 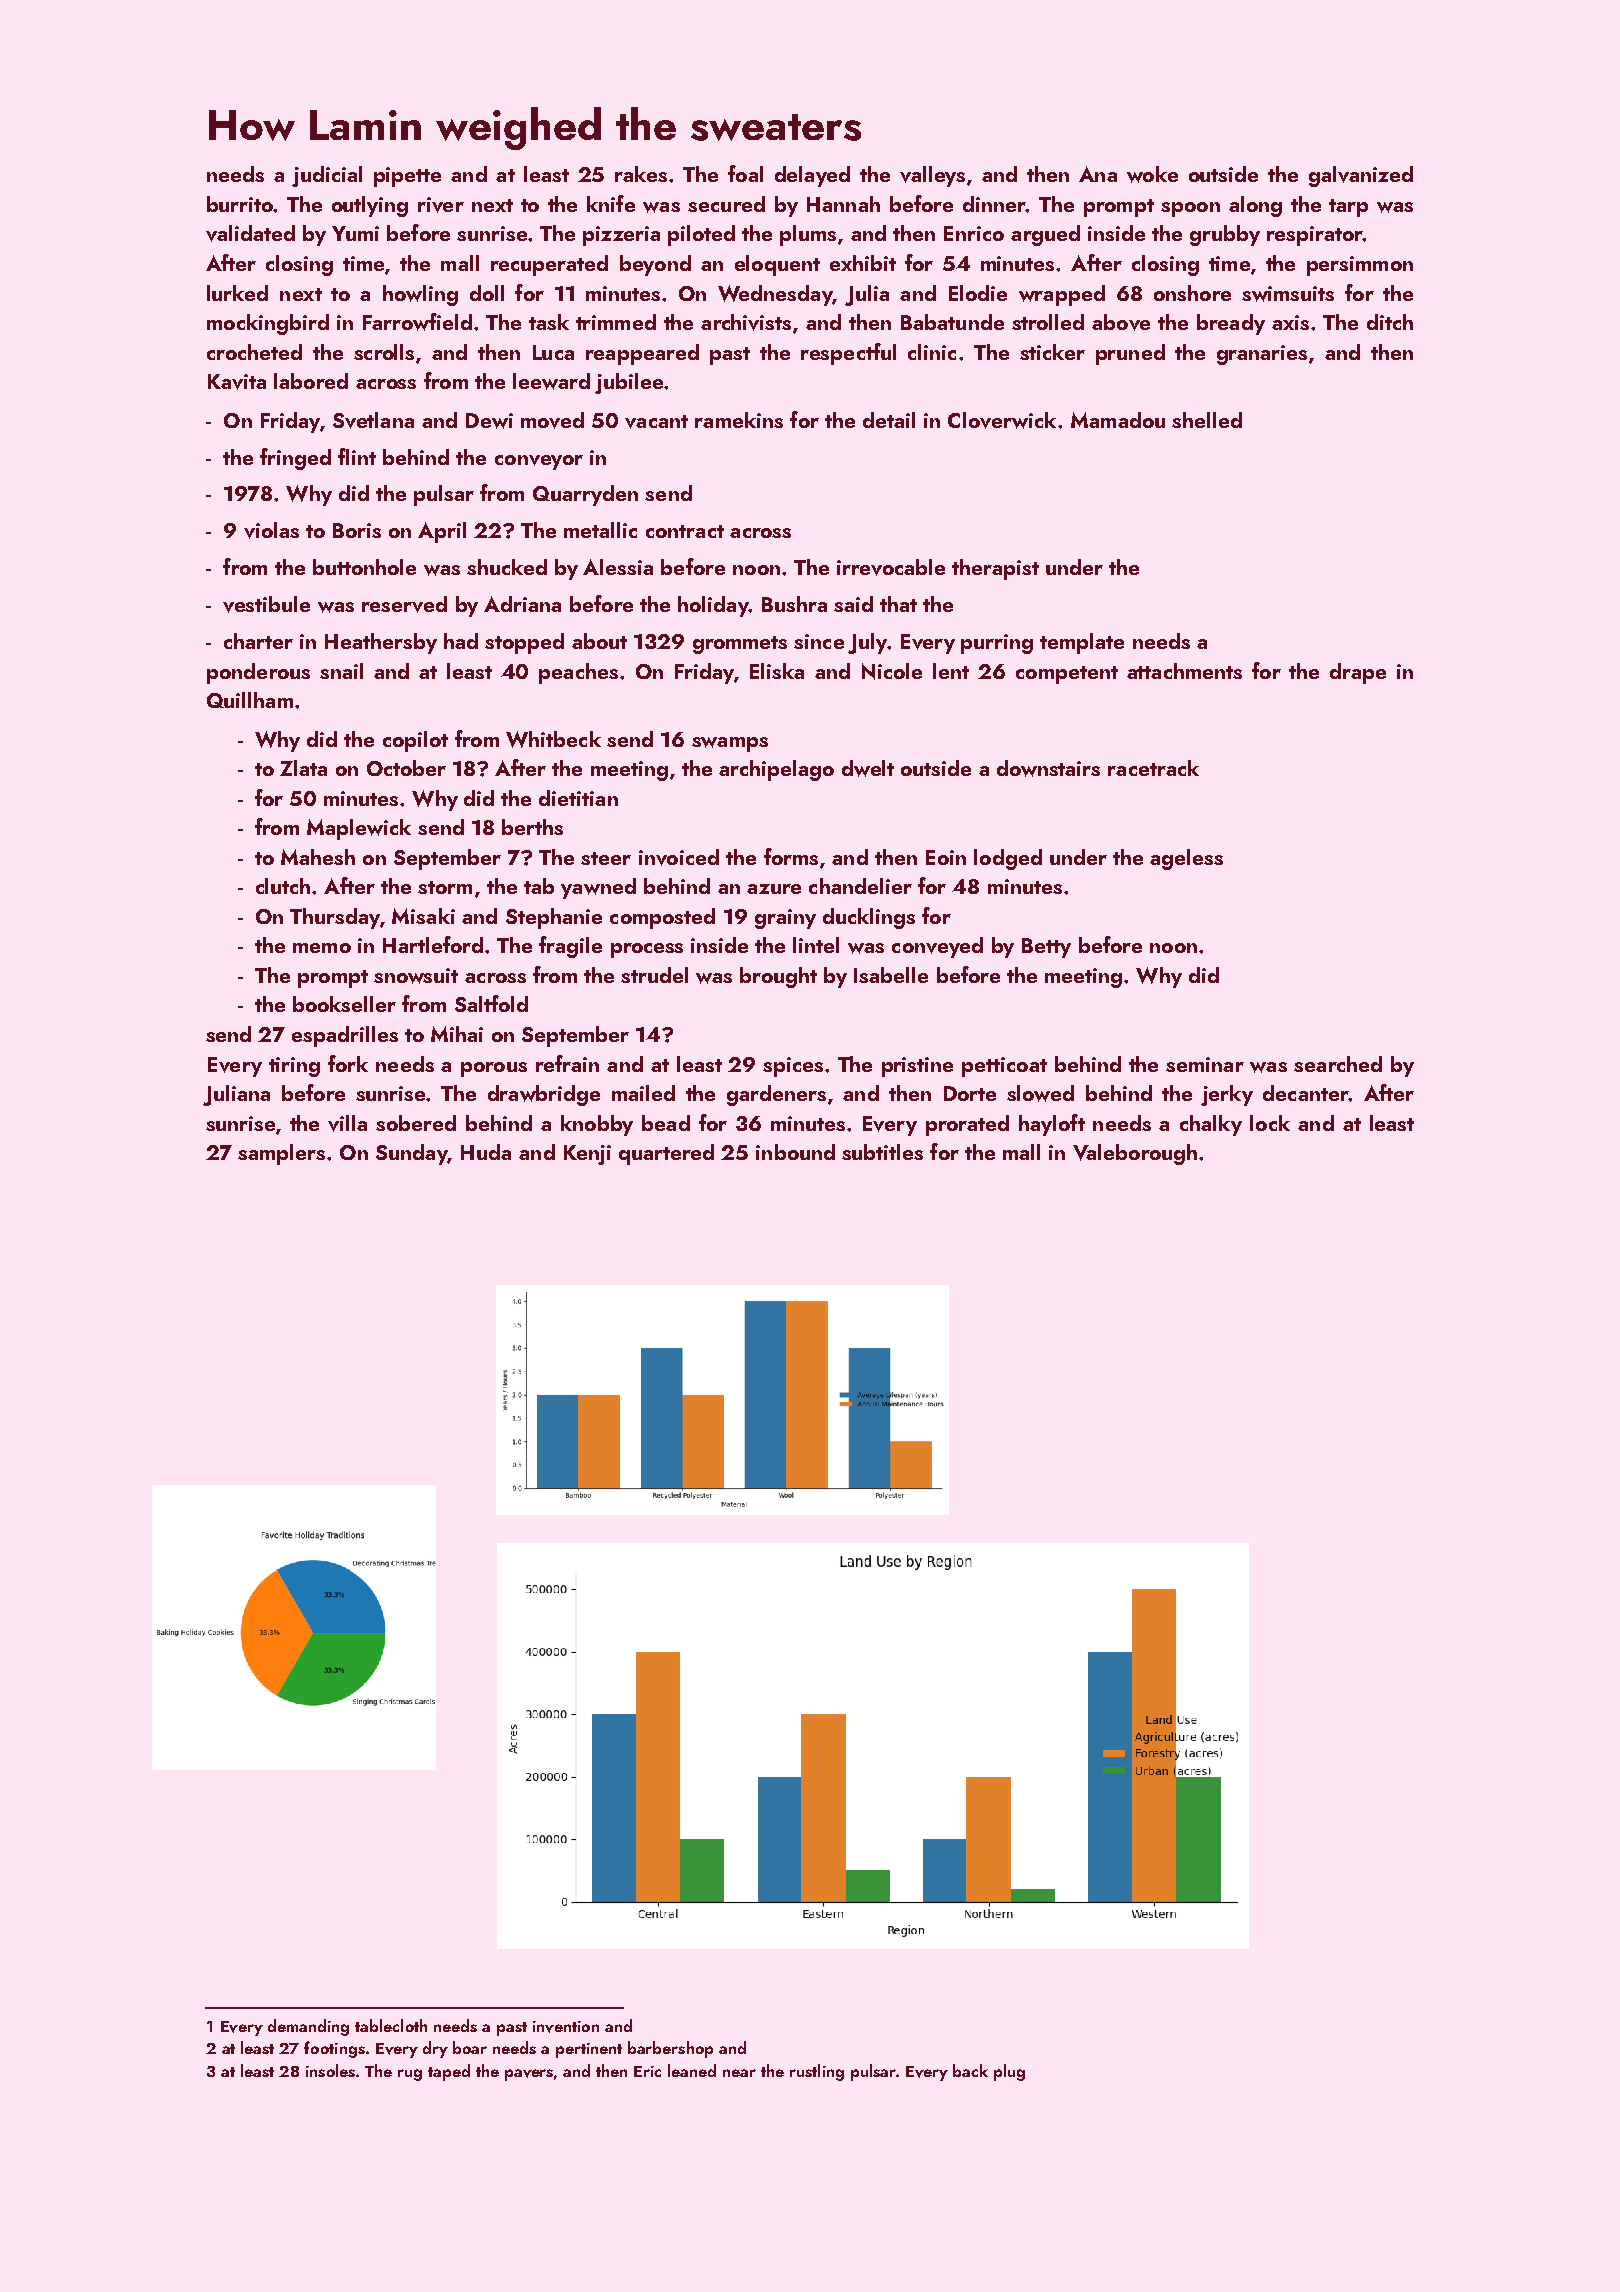 I want to click on plums, so click(x=808, y=235).
